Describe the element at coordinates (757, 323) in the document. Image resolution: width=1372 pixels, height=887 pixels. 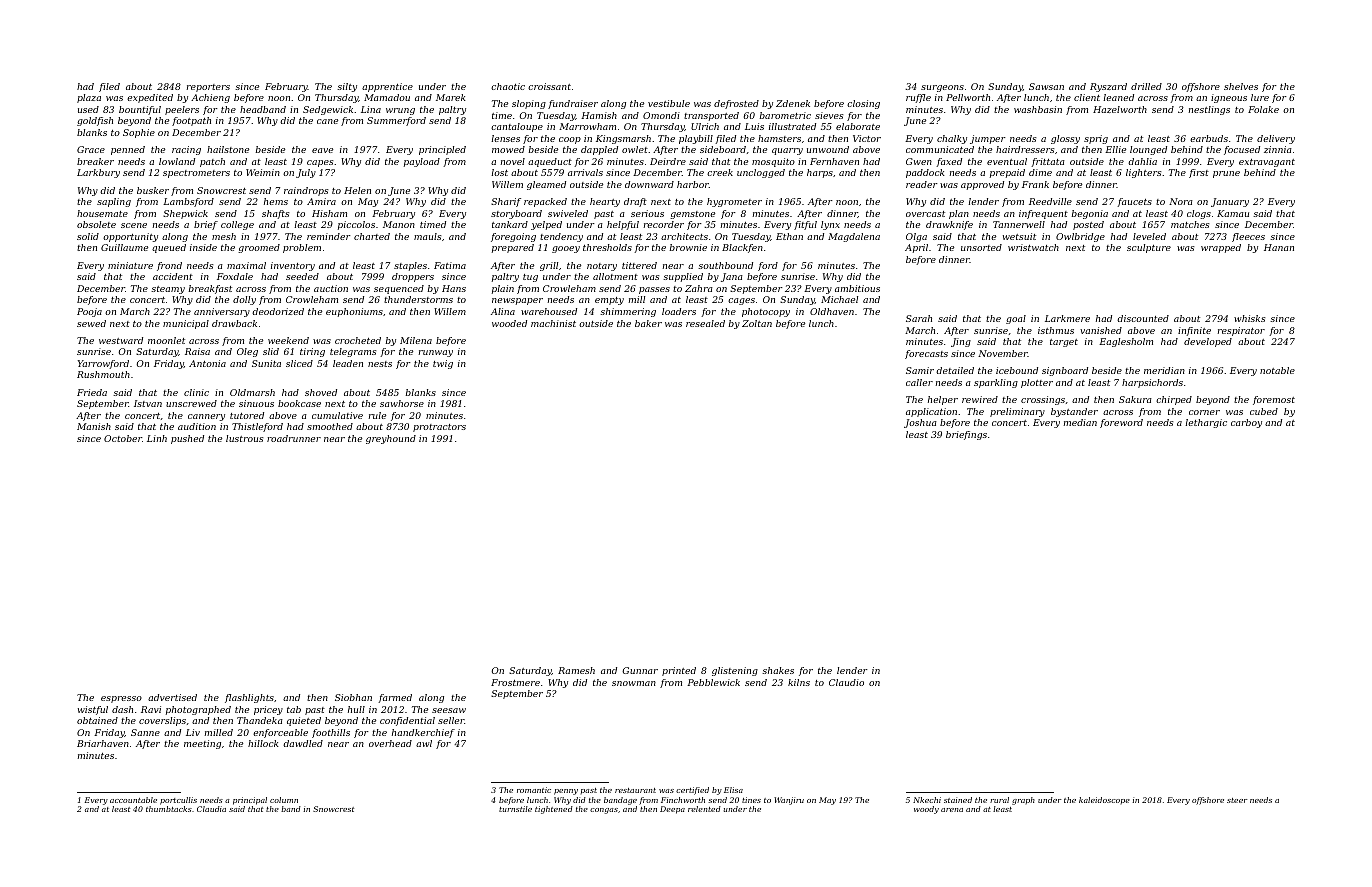
I see `Zoltan` at that location.
